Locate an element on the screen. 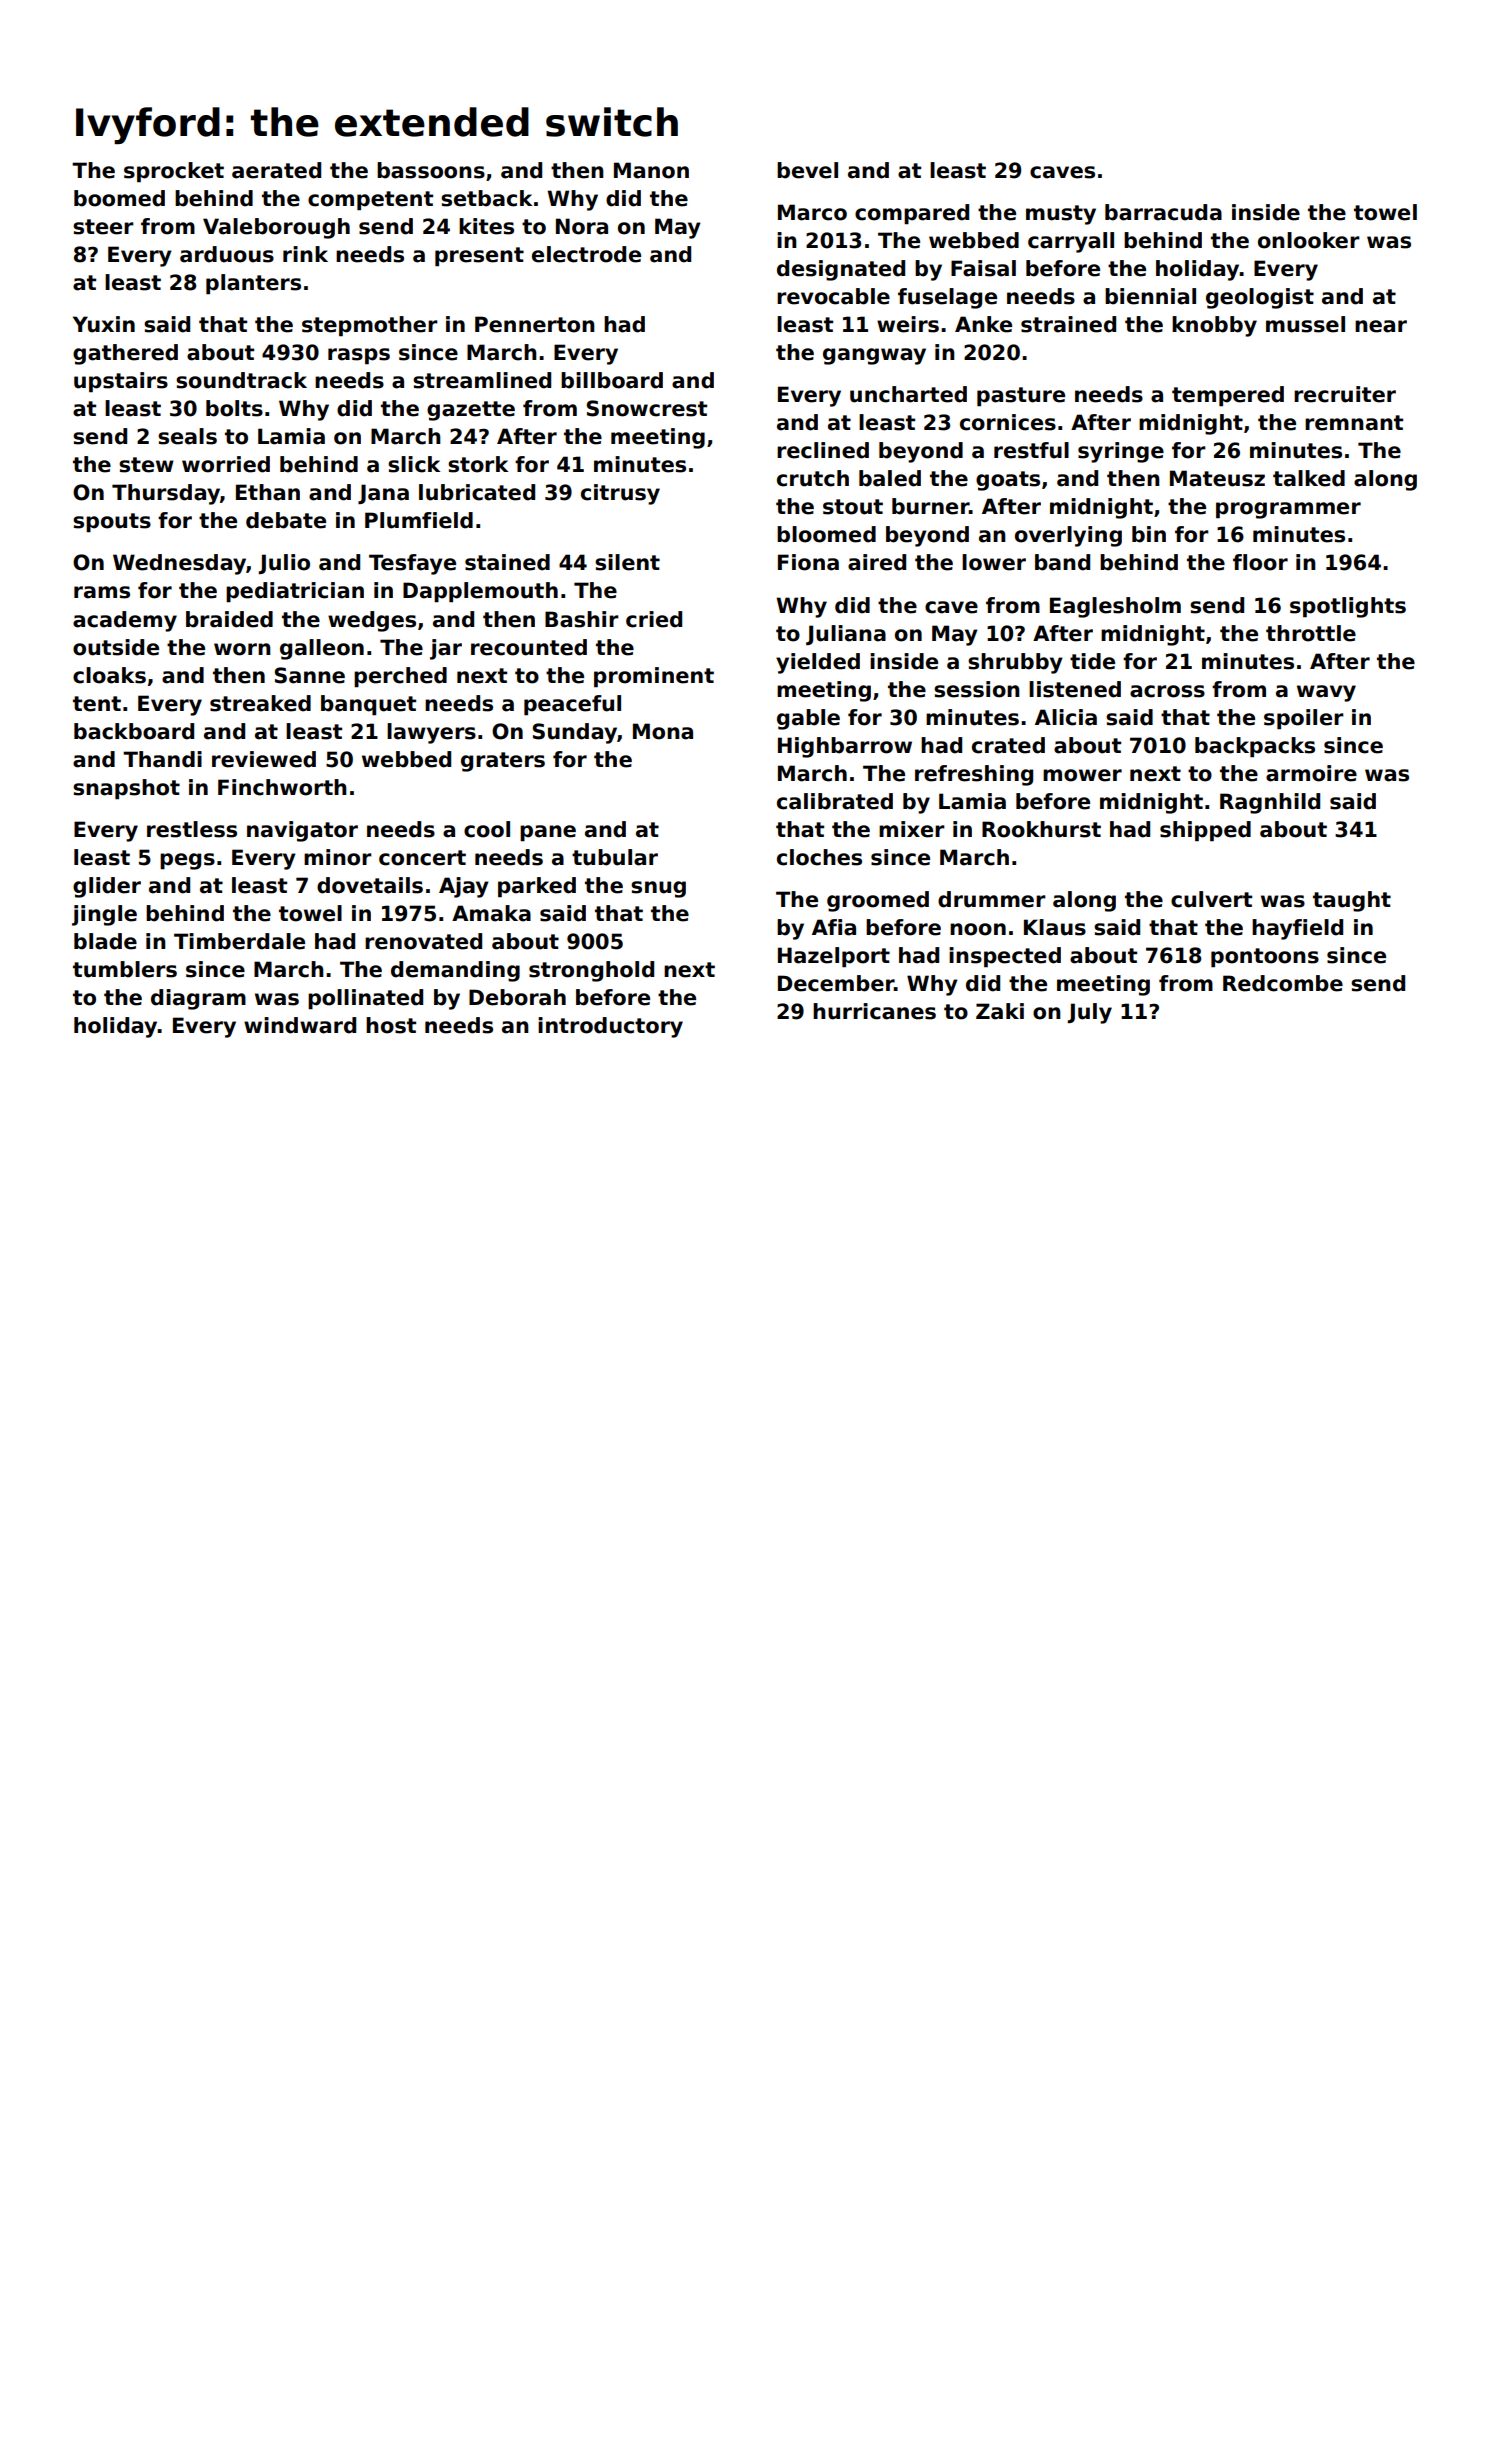 Image resolution: width=1496 pixels, height=2464 pixels. Mateusz is located at coordinates (1217, 478).
